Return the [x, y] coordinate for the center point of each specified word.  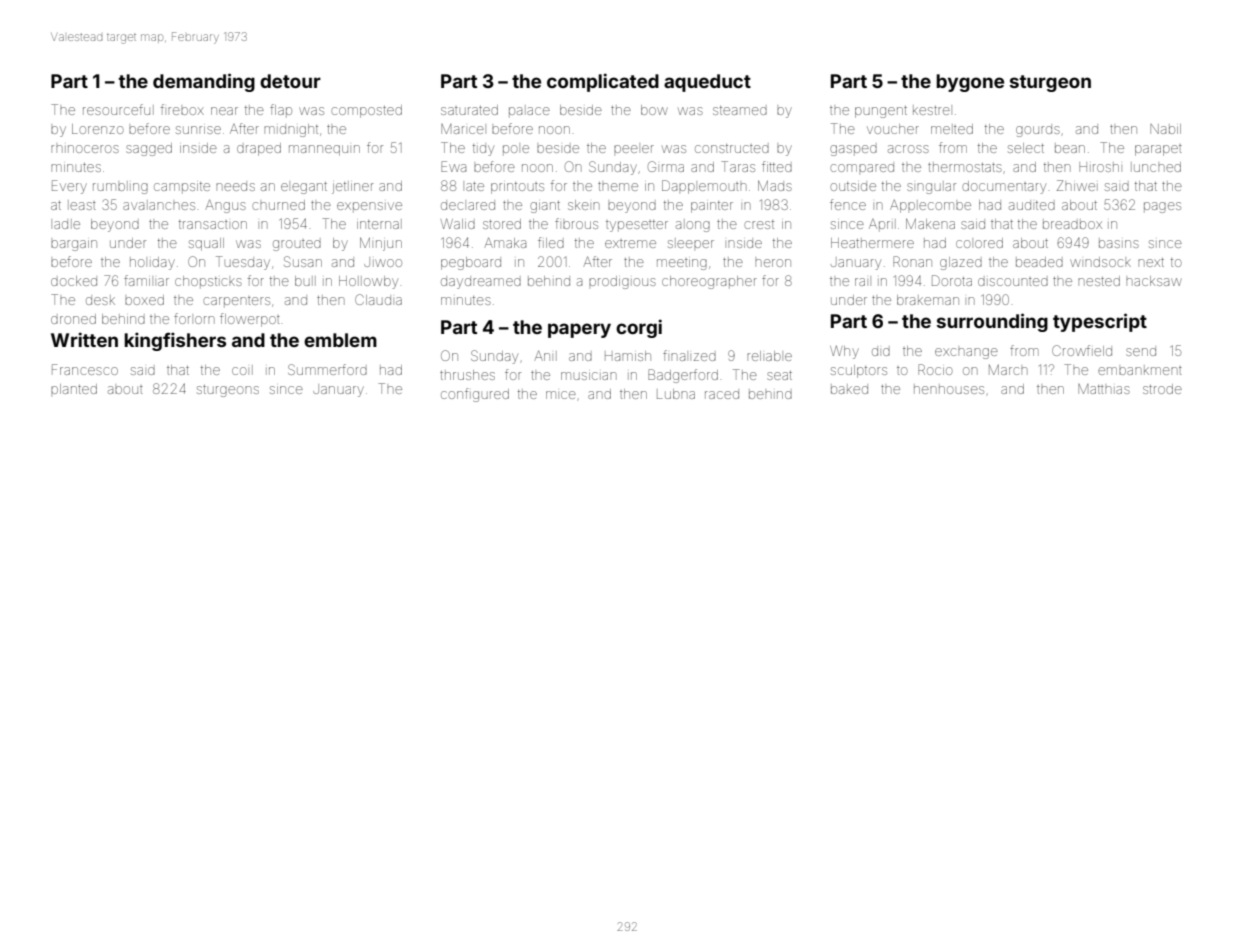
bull [305, 281]
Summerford [327, 369]
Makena [930, 223]
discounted [1013, 282]
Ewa [453, 166]
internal [379, 224]
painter [712, 207]
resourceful [118, 109]
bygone [970, 83]
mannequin [324, 150]
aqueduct [707, 83]
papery [579, 330]
